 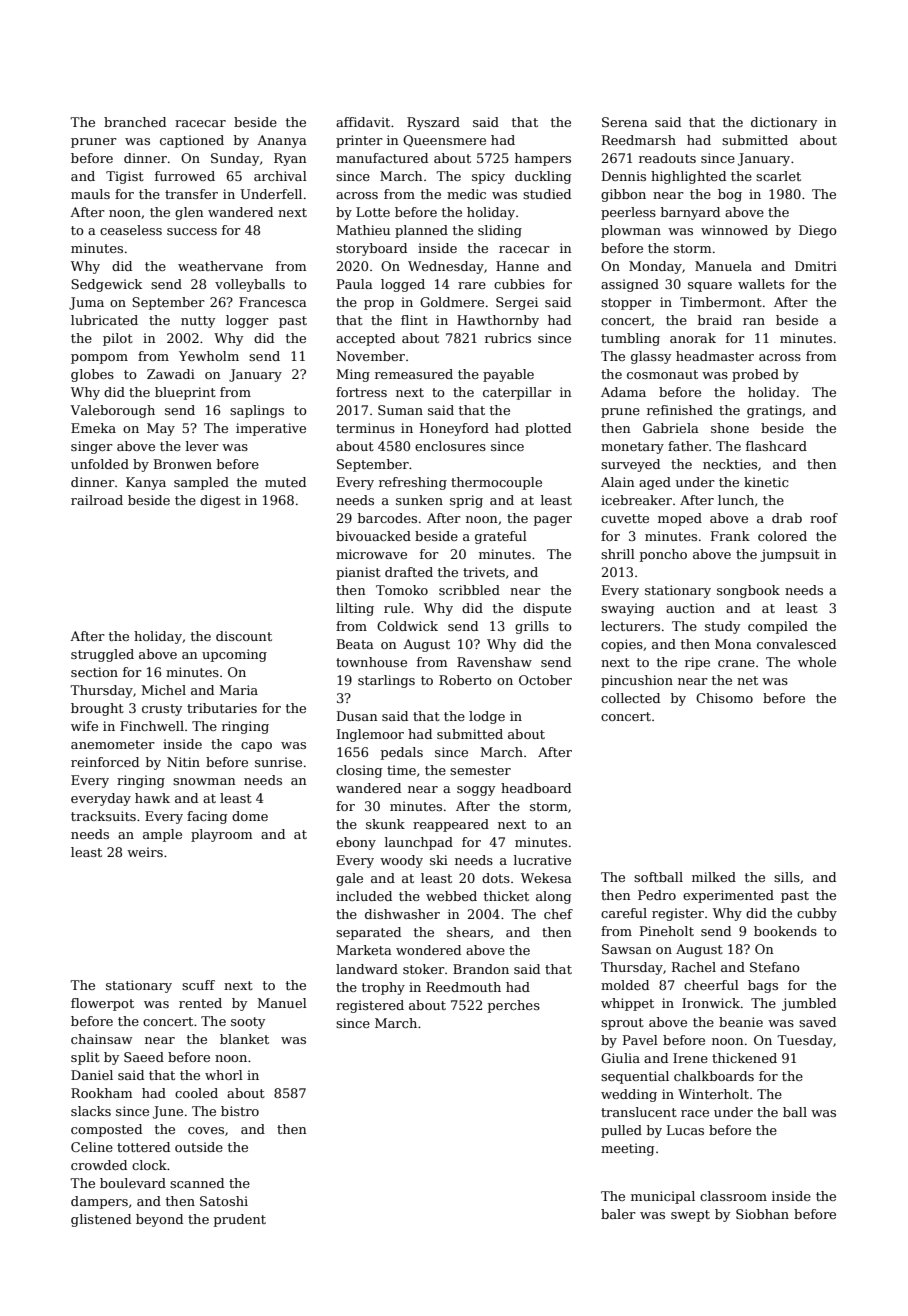 What do you see at coordinates (240, 1220) in the screenshot?
I see `prudent` at bounding box center [240, 1220].
